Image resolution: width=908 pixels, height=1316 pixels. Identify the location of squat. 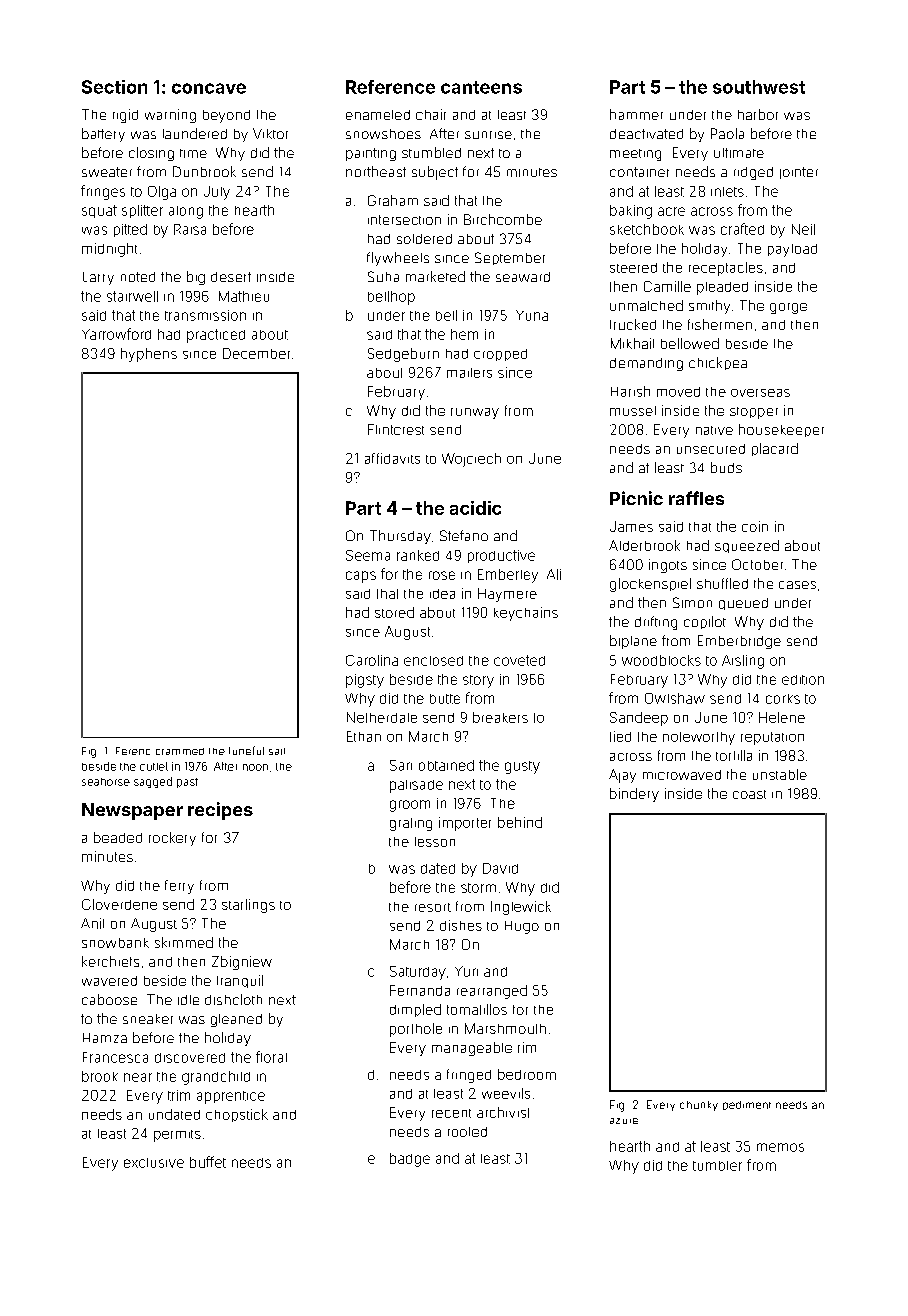
(99, 211).
